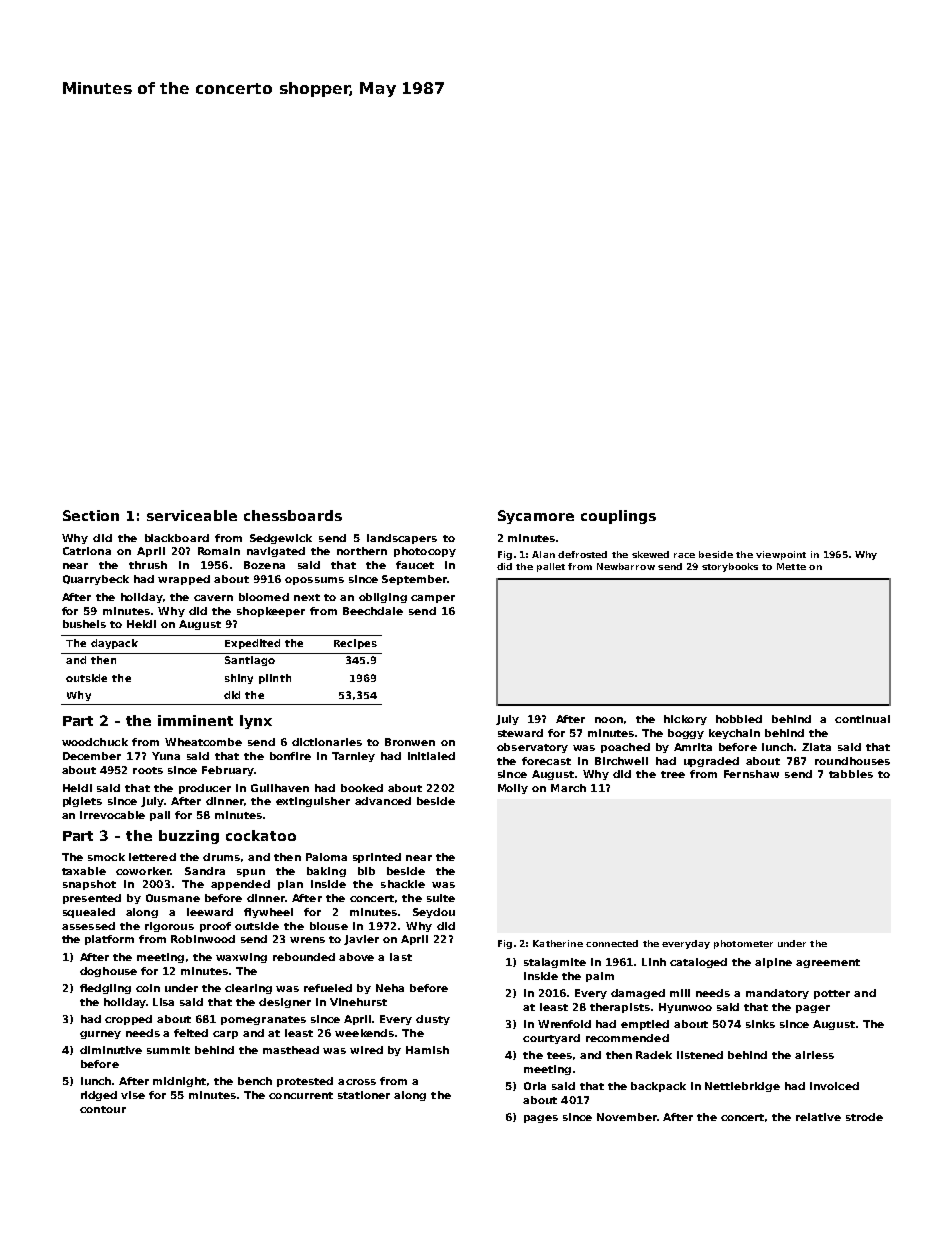 This document has height=1233, width=952. What do you see at coordinates (777, 994) in the document?
I see `mandatory` at bounding box center [777, 994].
